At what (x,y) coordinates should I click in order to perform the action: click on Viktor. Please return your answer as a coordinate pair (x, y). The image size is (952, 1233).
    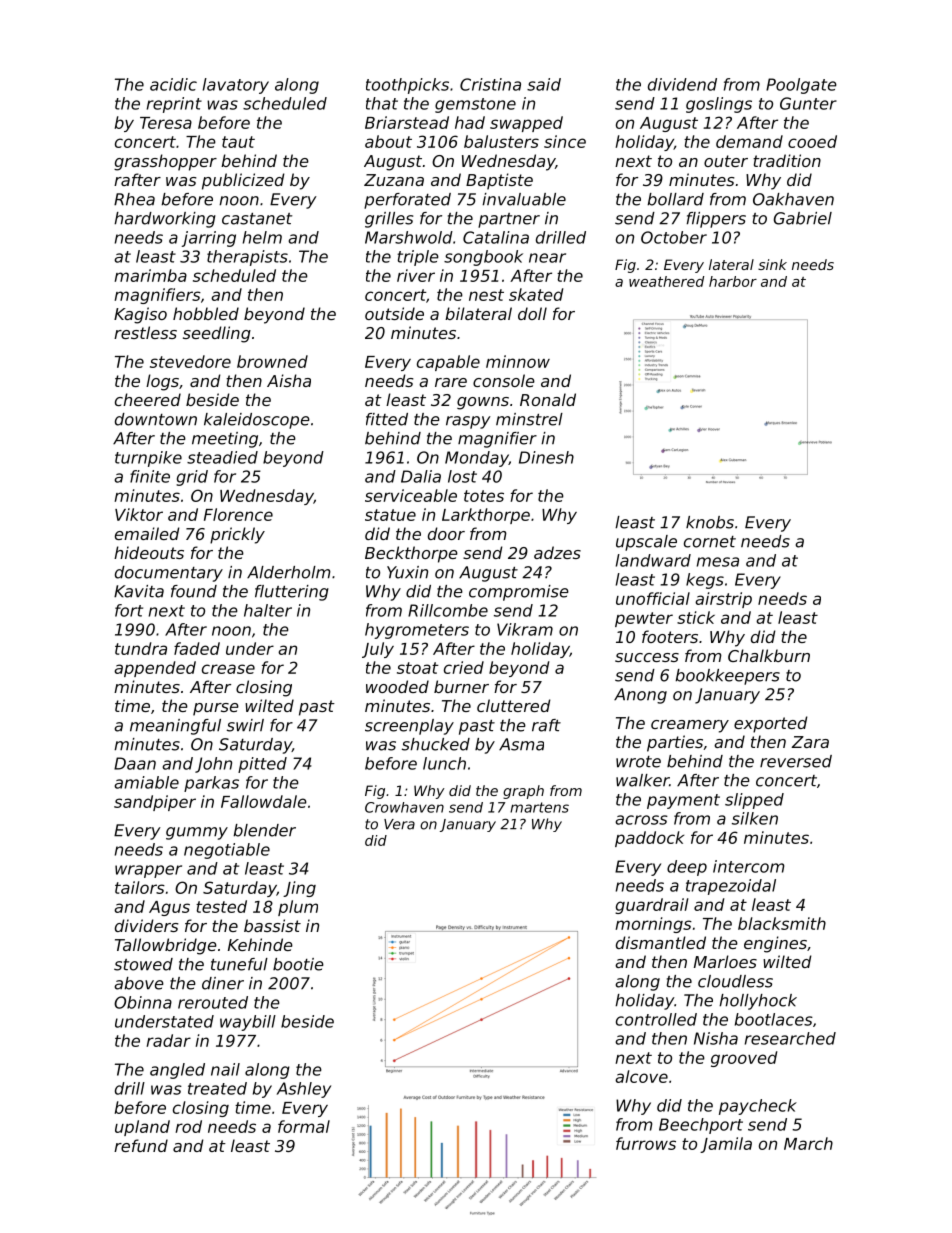
    Looking at the image, I should click on (139, 514).
